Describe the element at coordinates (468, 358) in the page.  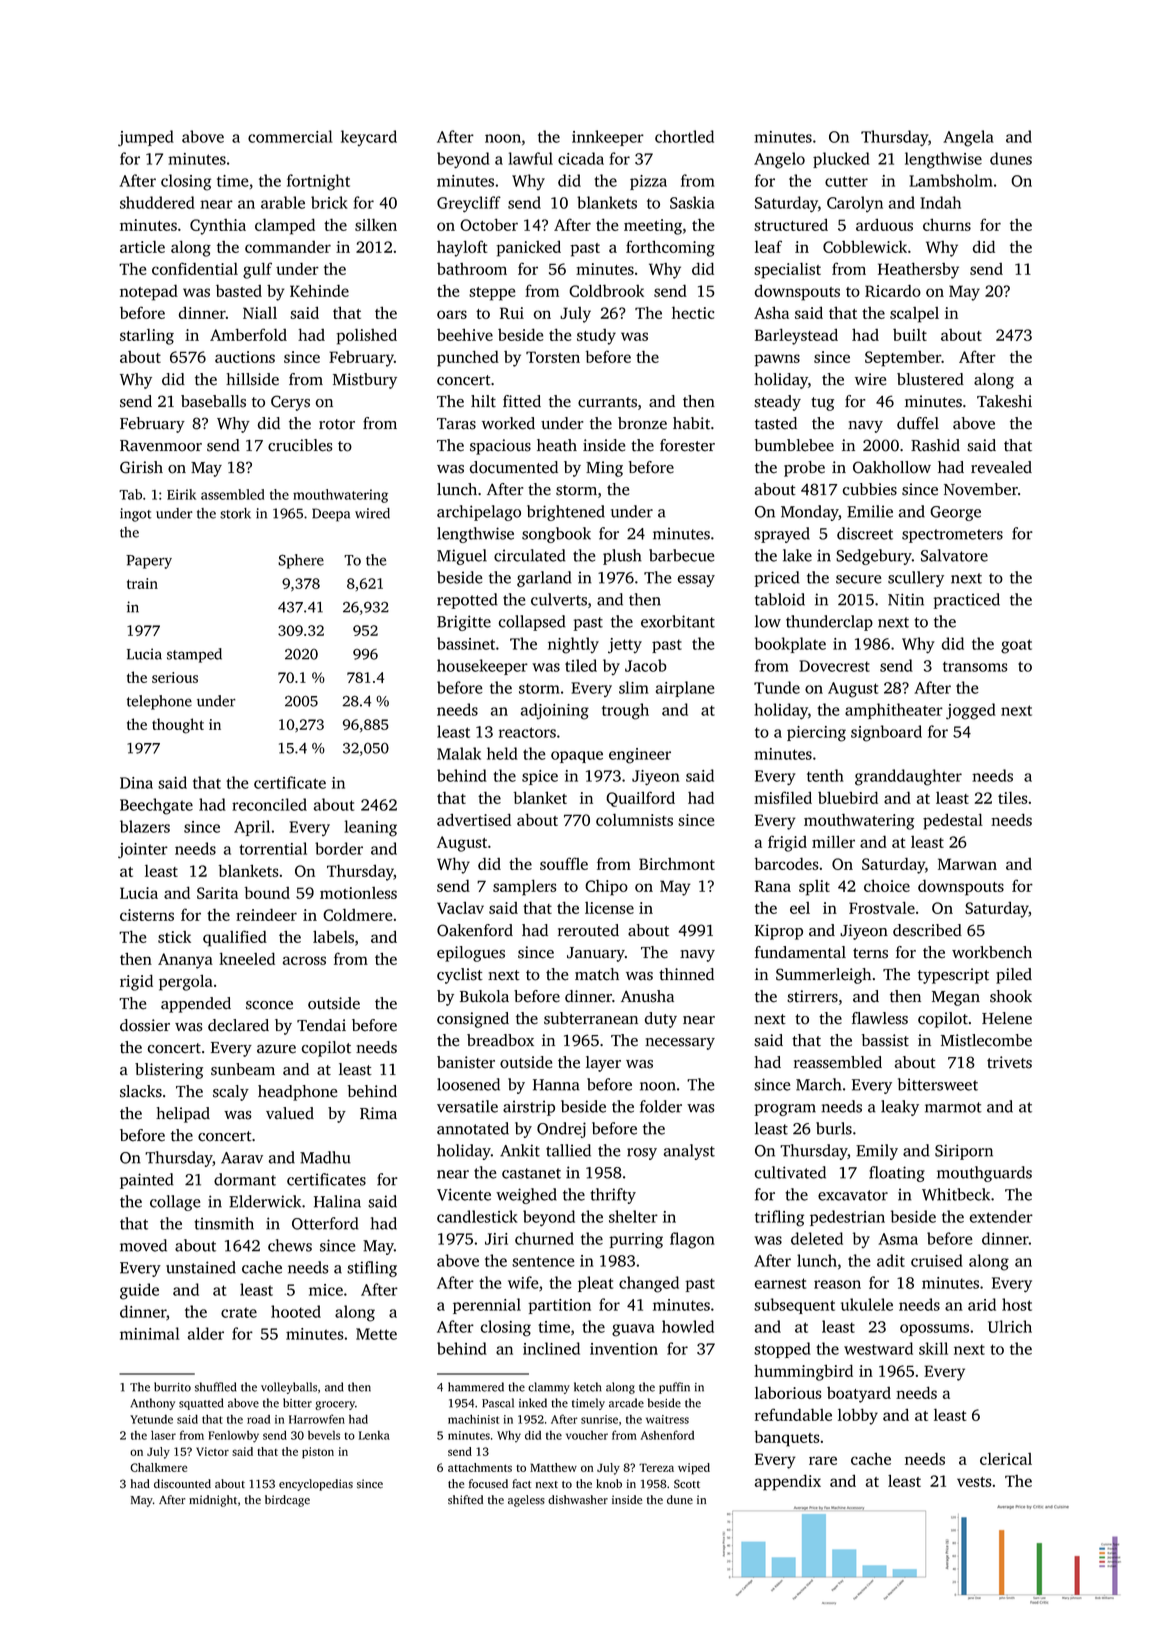
I see `punched` at that location.
